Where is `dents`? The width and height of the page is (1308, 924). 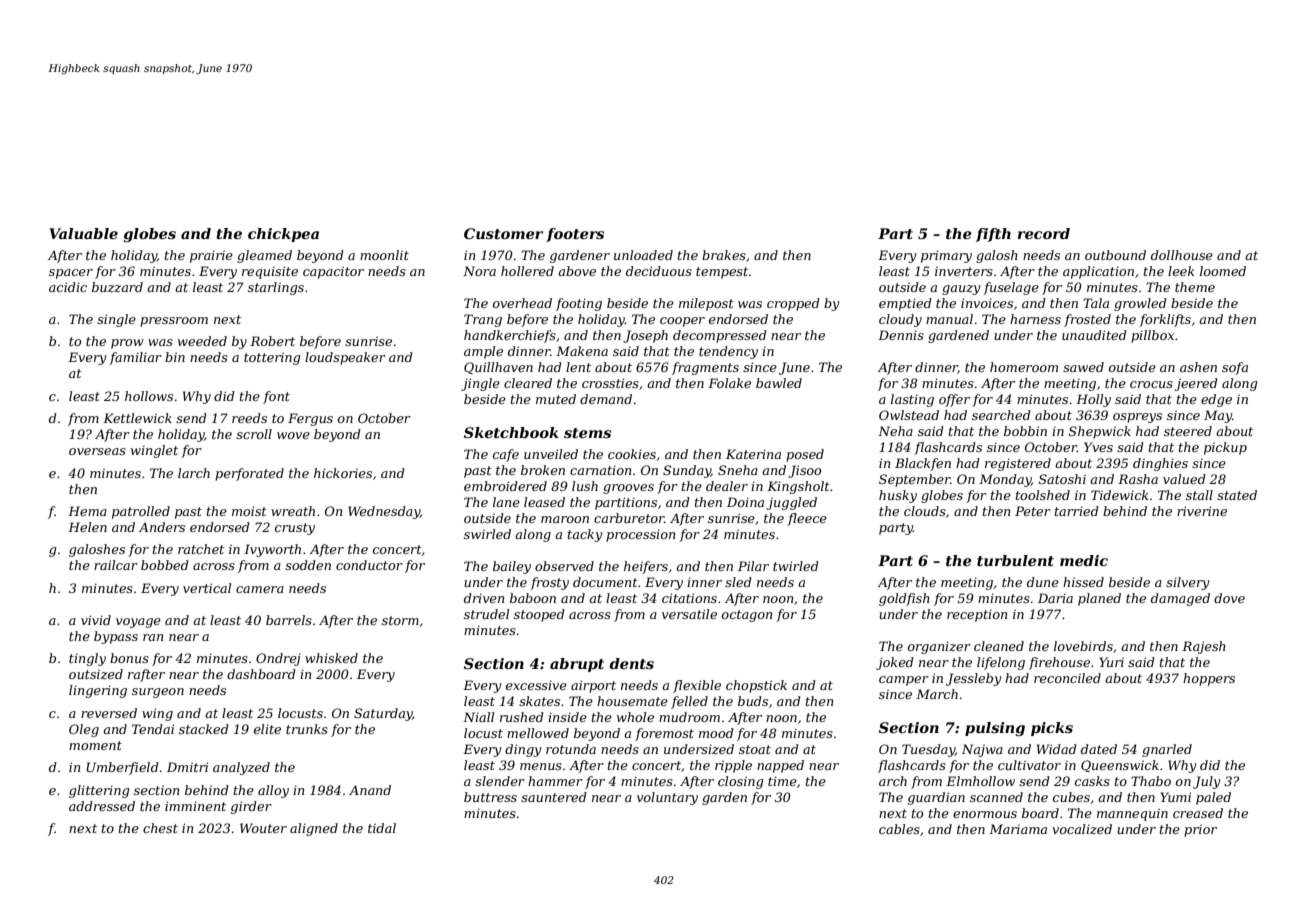 dents is located at coordinates (631, 663).
